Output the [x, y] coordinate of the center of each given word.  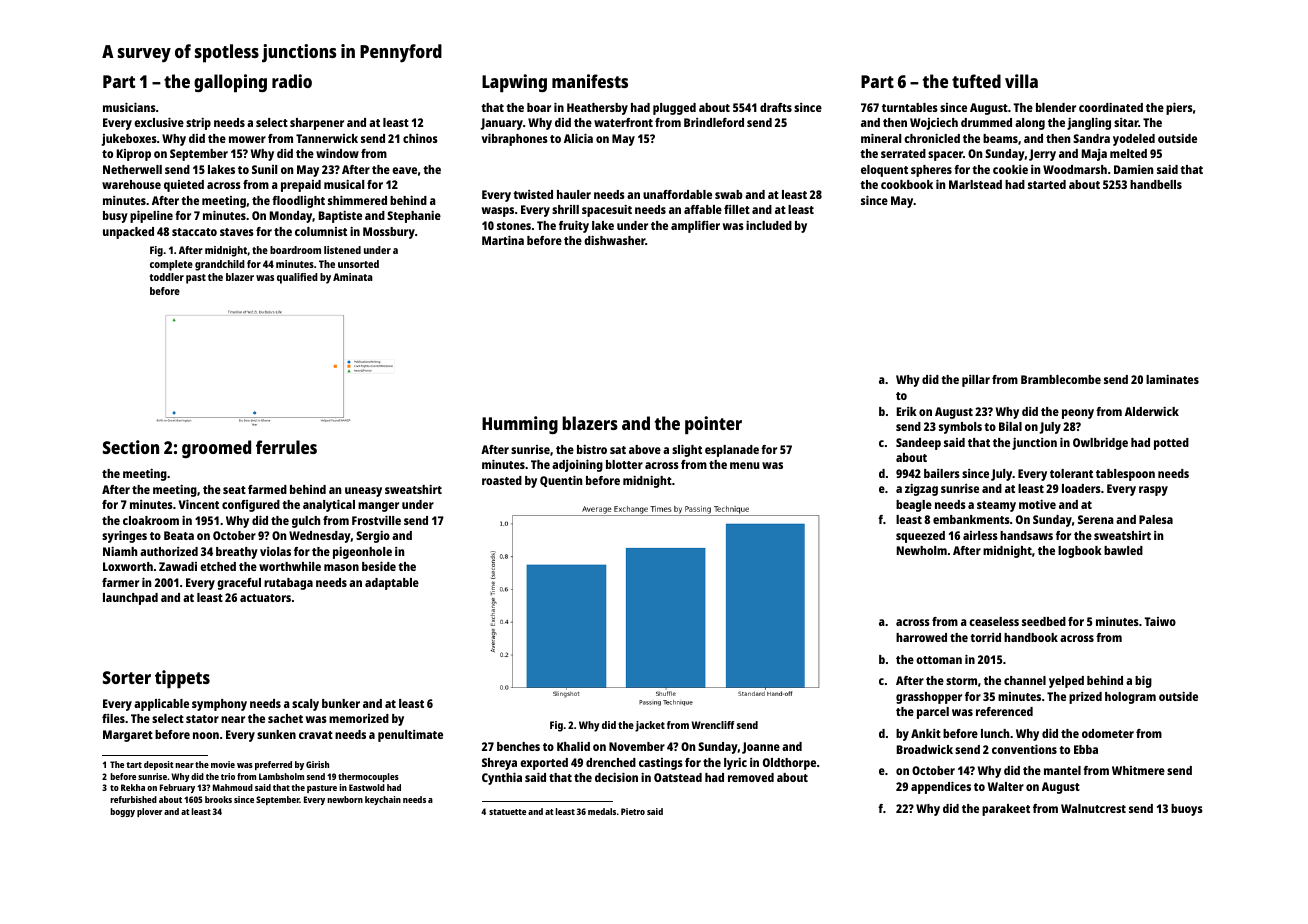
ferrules [286, 447]
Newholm [922, 550]
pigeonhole [362, 553]
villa [1021, 81]
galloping [230, 83]
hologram [1130, 698]
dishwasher [614, 240]
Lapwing [514, 83]
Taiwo [1160, 621]
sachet [285, 718]
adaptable [392, 584]
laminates [1172, 379]
